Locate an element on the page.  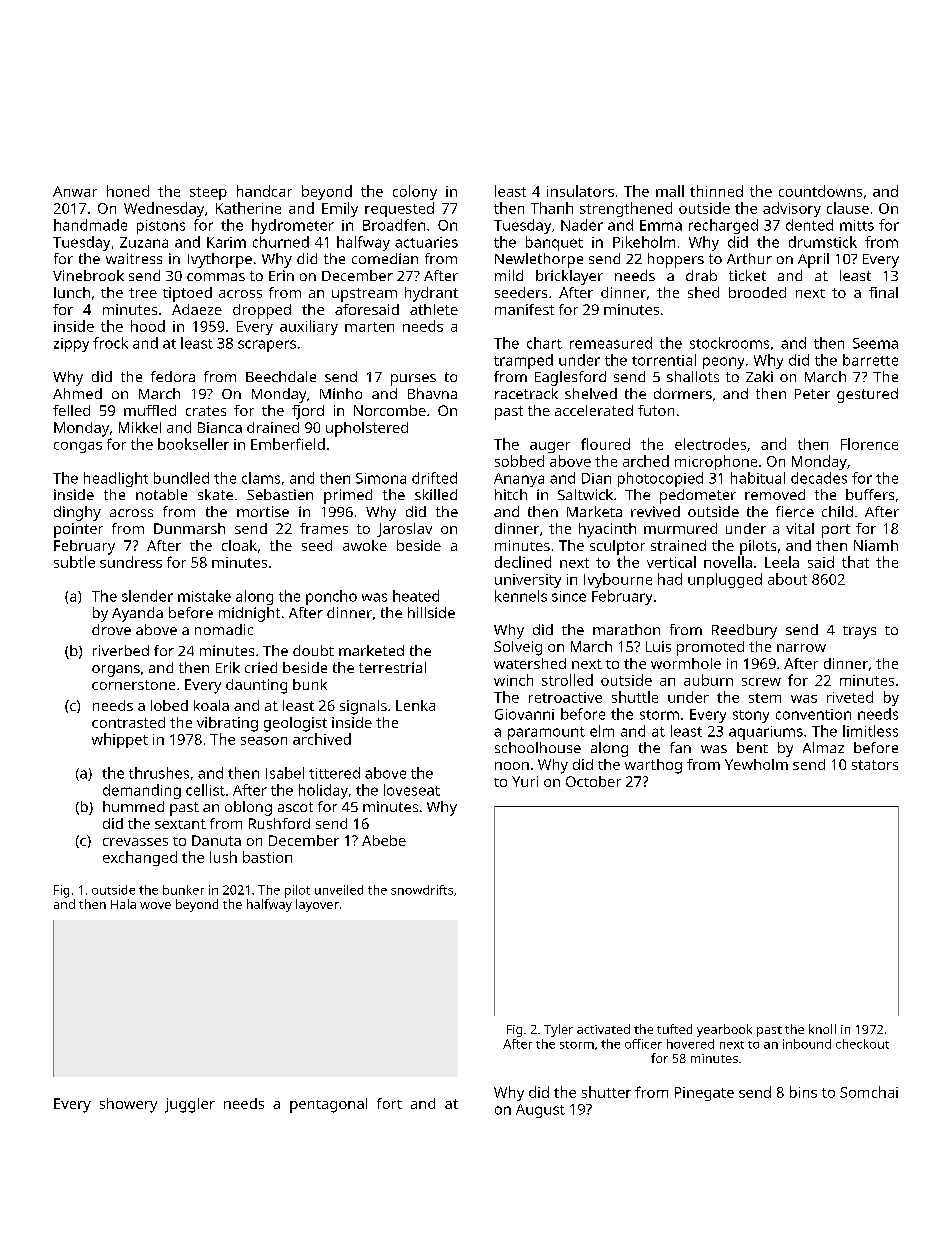
showery is located at coordinates (128, 1105).
